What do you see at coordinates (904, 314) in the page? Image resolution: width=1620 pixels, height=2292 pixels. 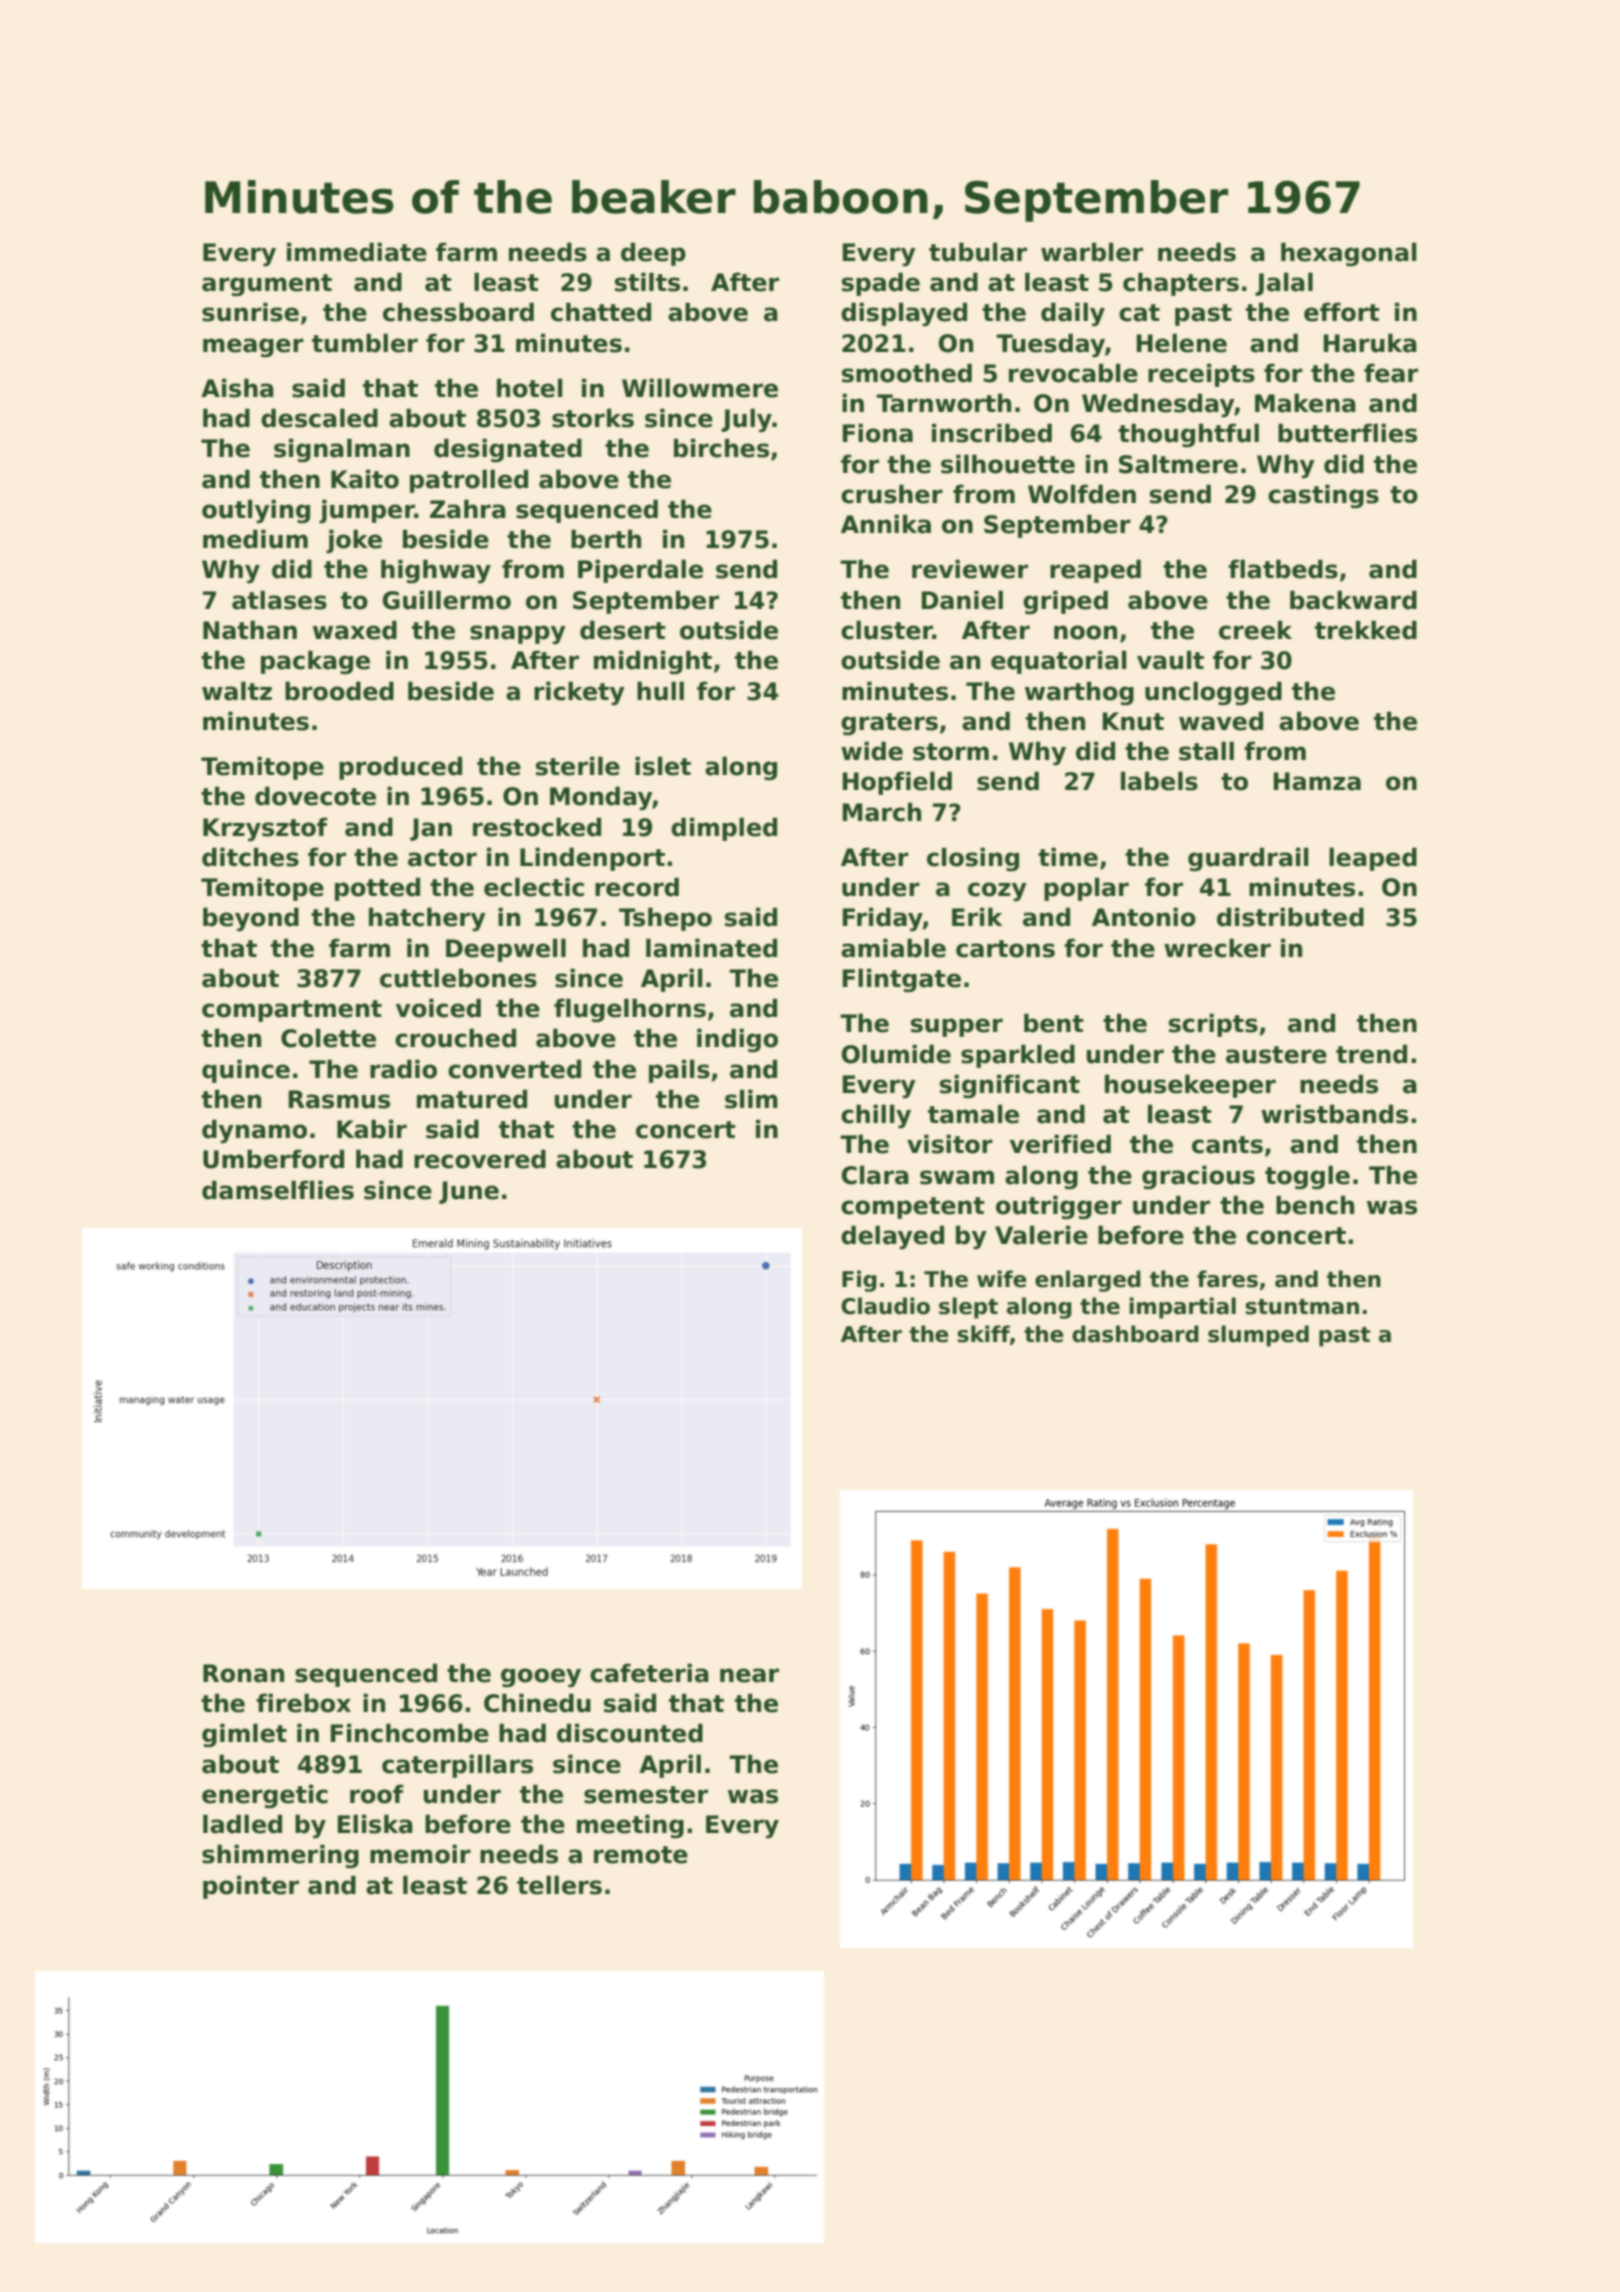 I see `displayed` at bounding box center [904, 314].
